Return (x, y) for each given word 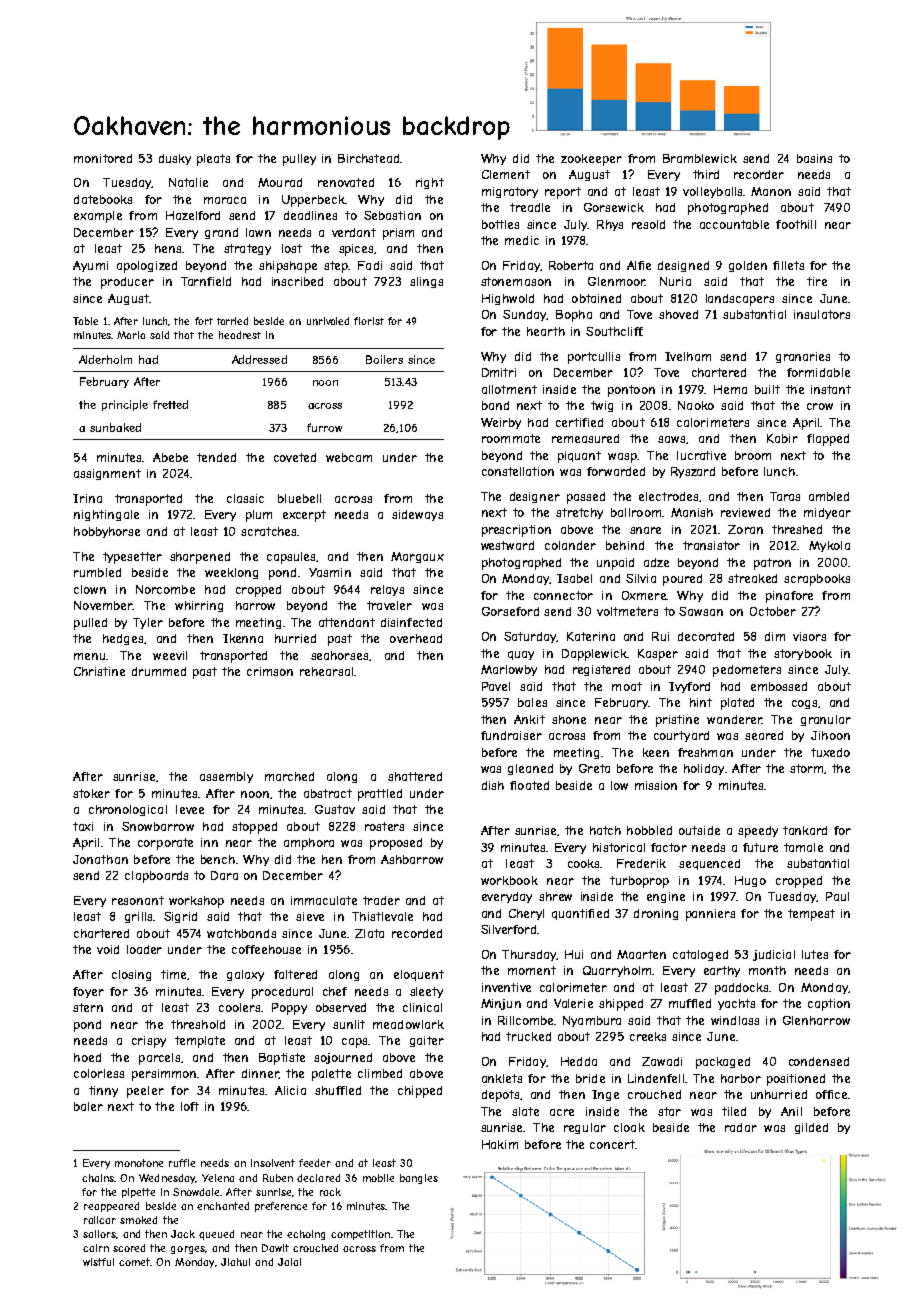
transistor (711, 545)
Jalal (289, 1262)
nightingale (106, 515)
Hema (730, 389)
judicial (774, 955)
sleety (426, 992)
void (108, 949)
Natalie (188, 182)
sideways (417, 515)
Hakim (500, 1144)
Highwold (508, 299)
